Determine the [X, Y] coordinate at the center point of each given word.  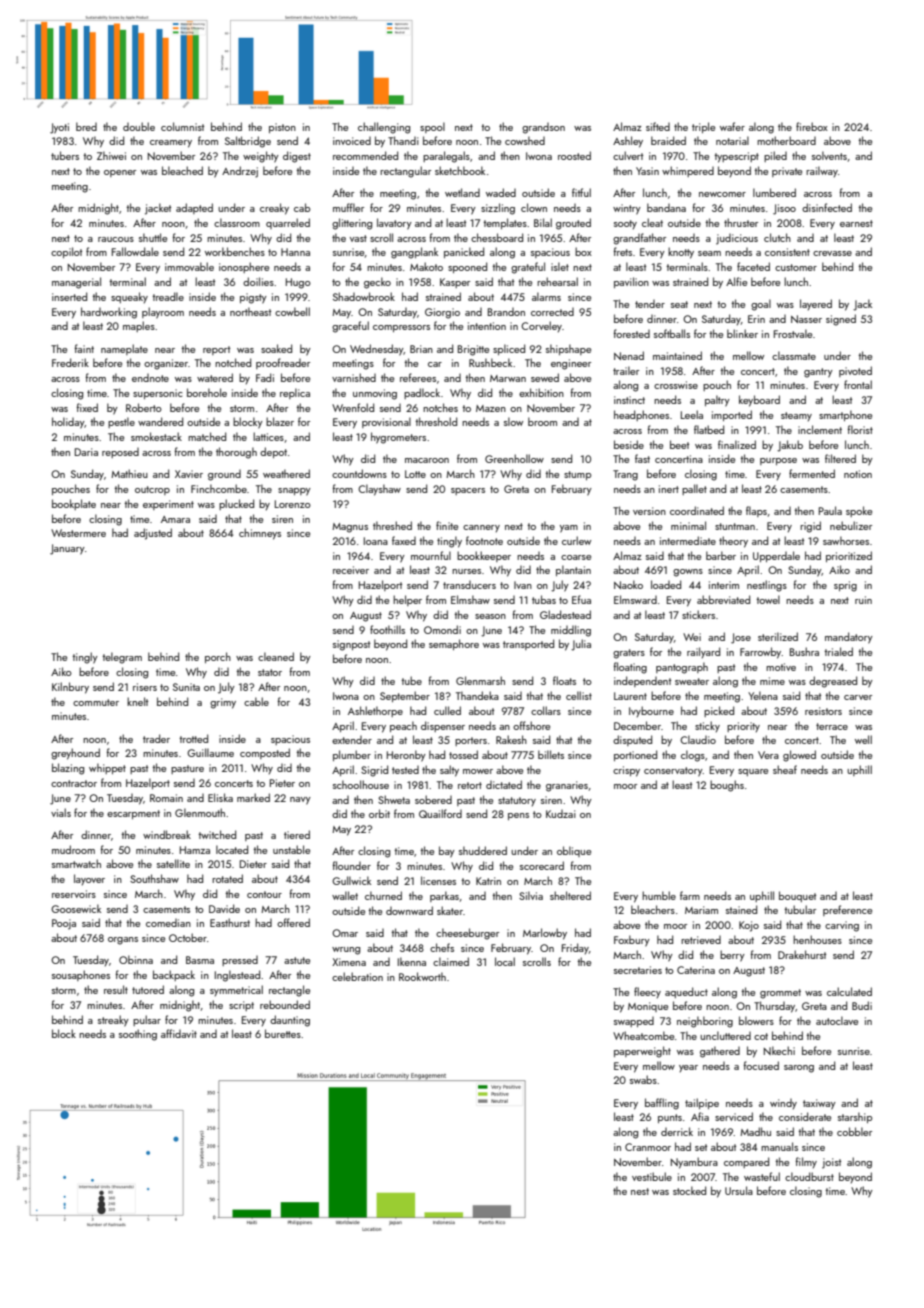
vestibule [652, 1176]
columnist [182, 126]
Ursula [739, 1190]
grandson [543, 128]
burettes [283, 1033]
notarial [732, 140]
